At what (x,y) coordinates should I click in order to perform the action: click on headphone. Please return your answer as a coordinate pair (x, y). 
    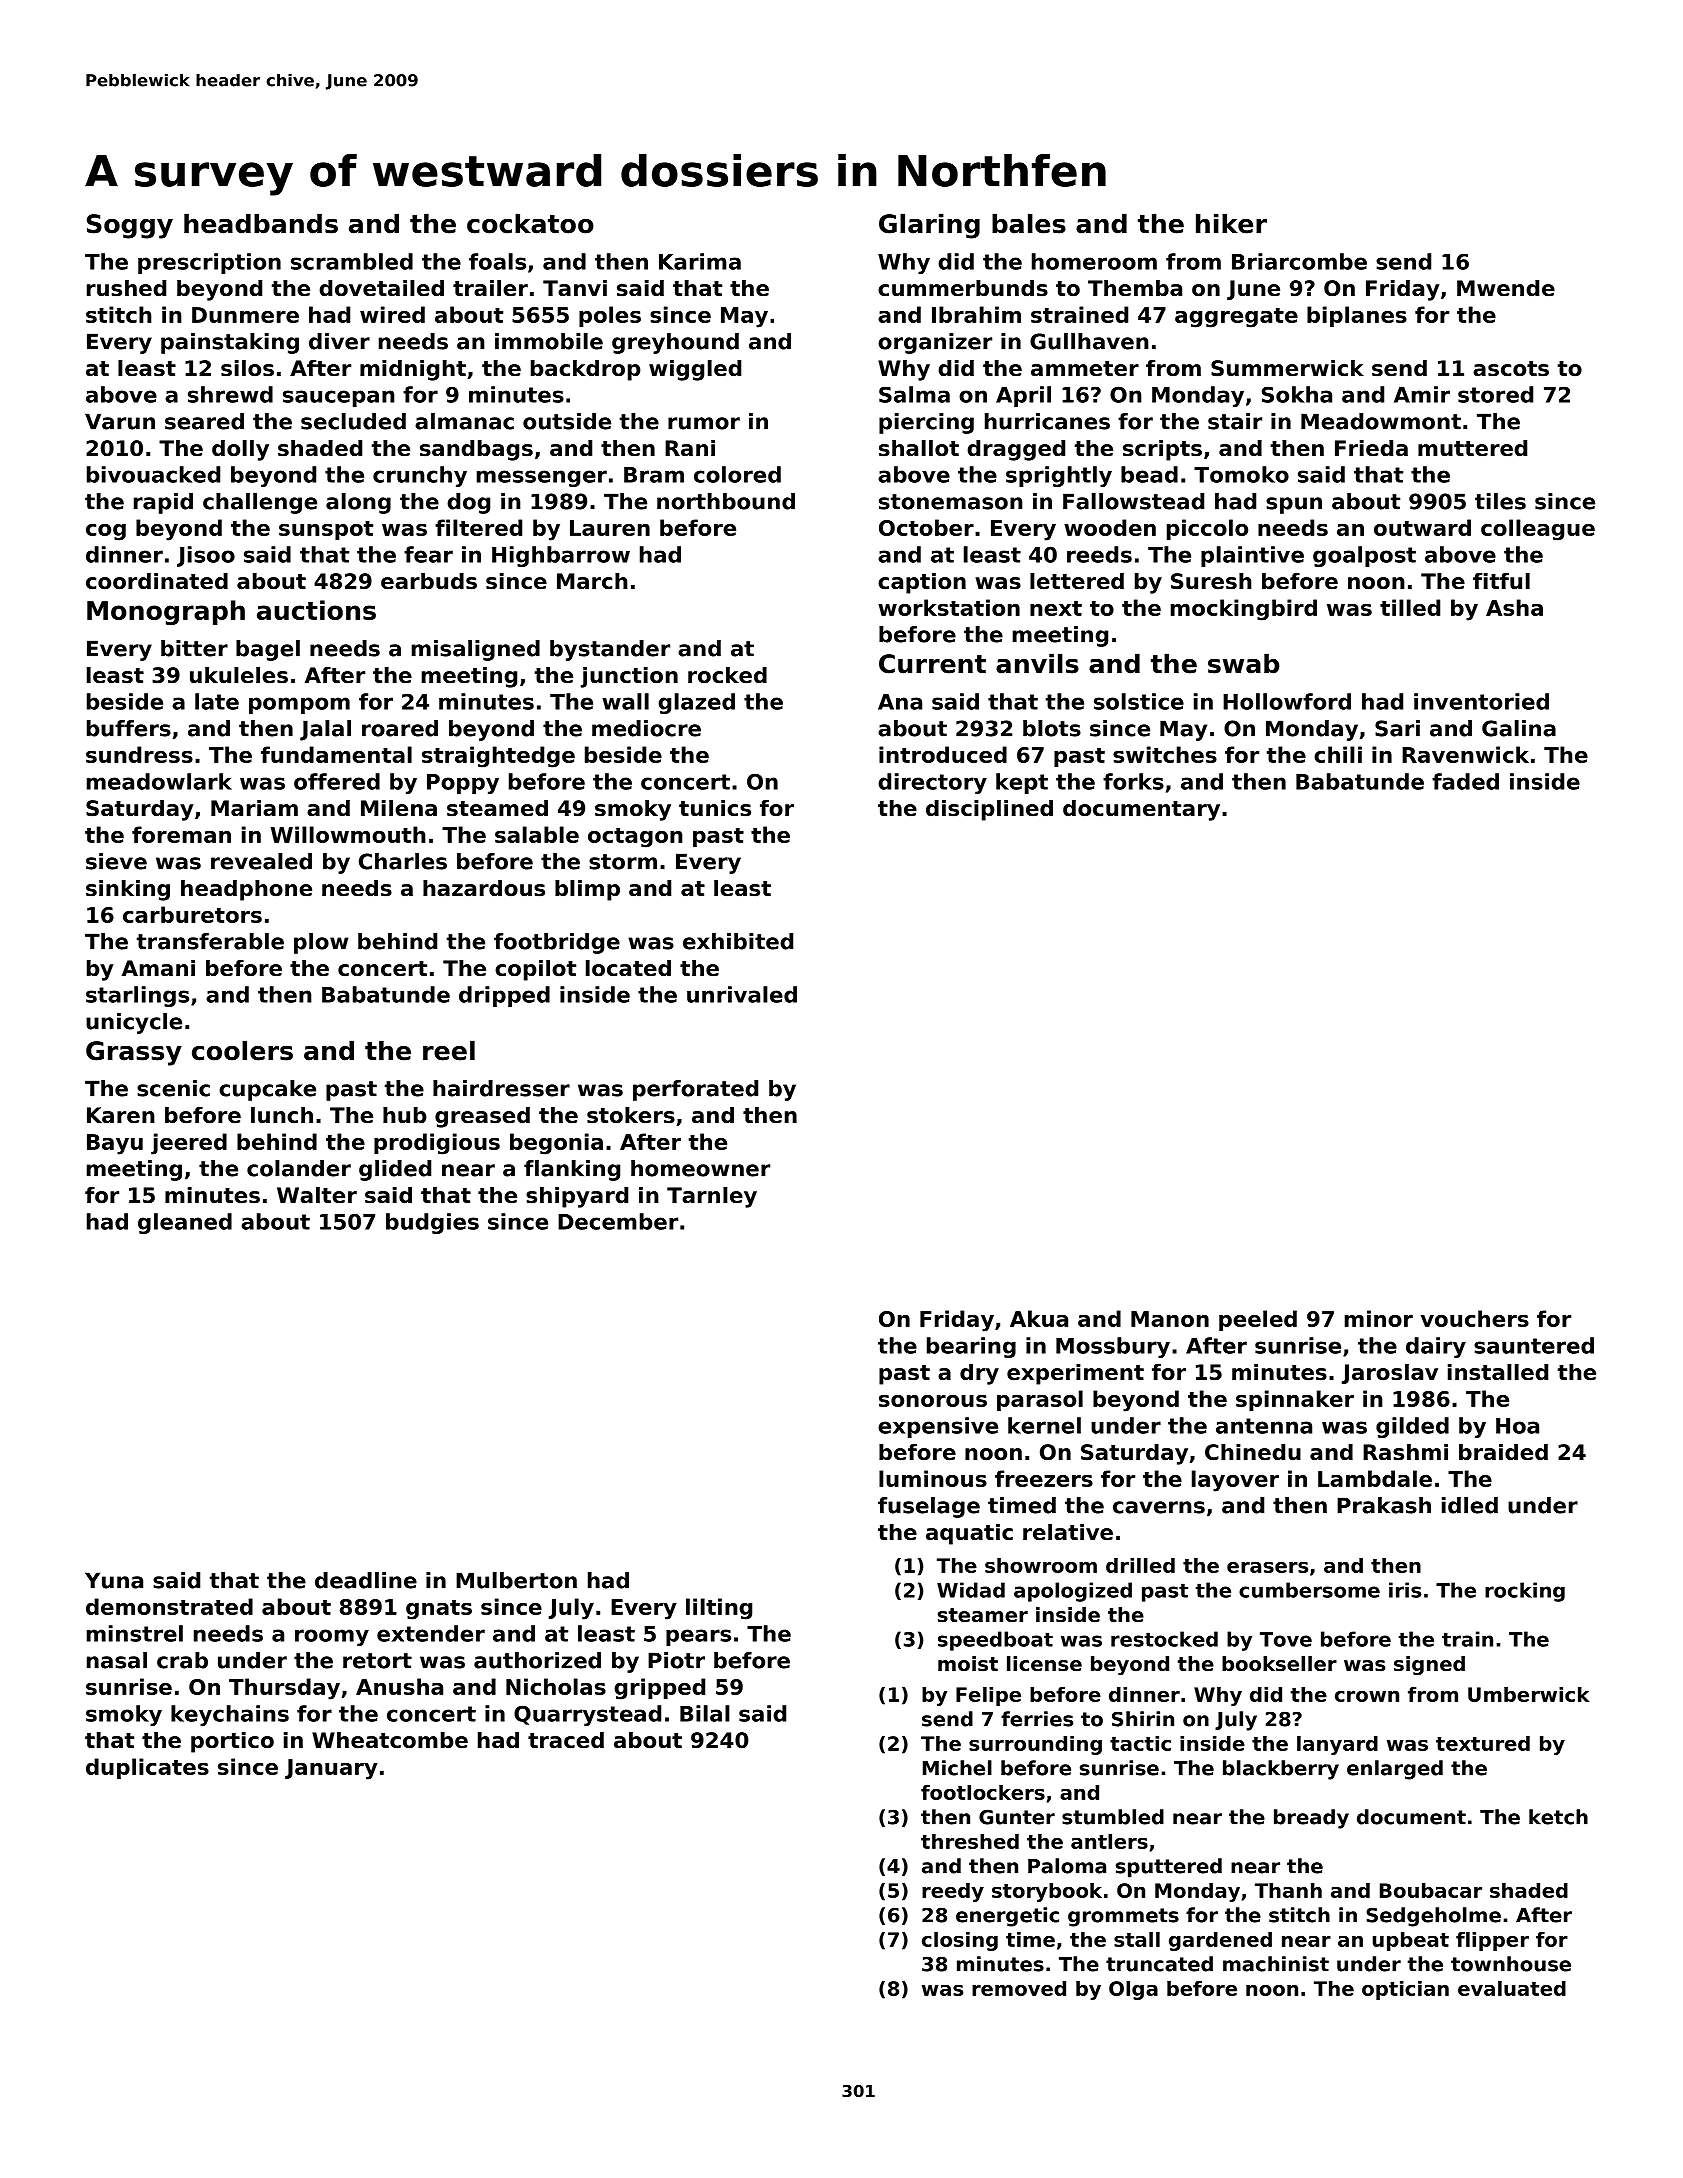
    Looking at the image, I should click on (246, 890).
